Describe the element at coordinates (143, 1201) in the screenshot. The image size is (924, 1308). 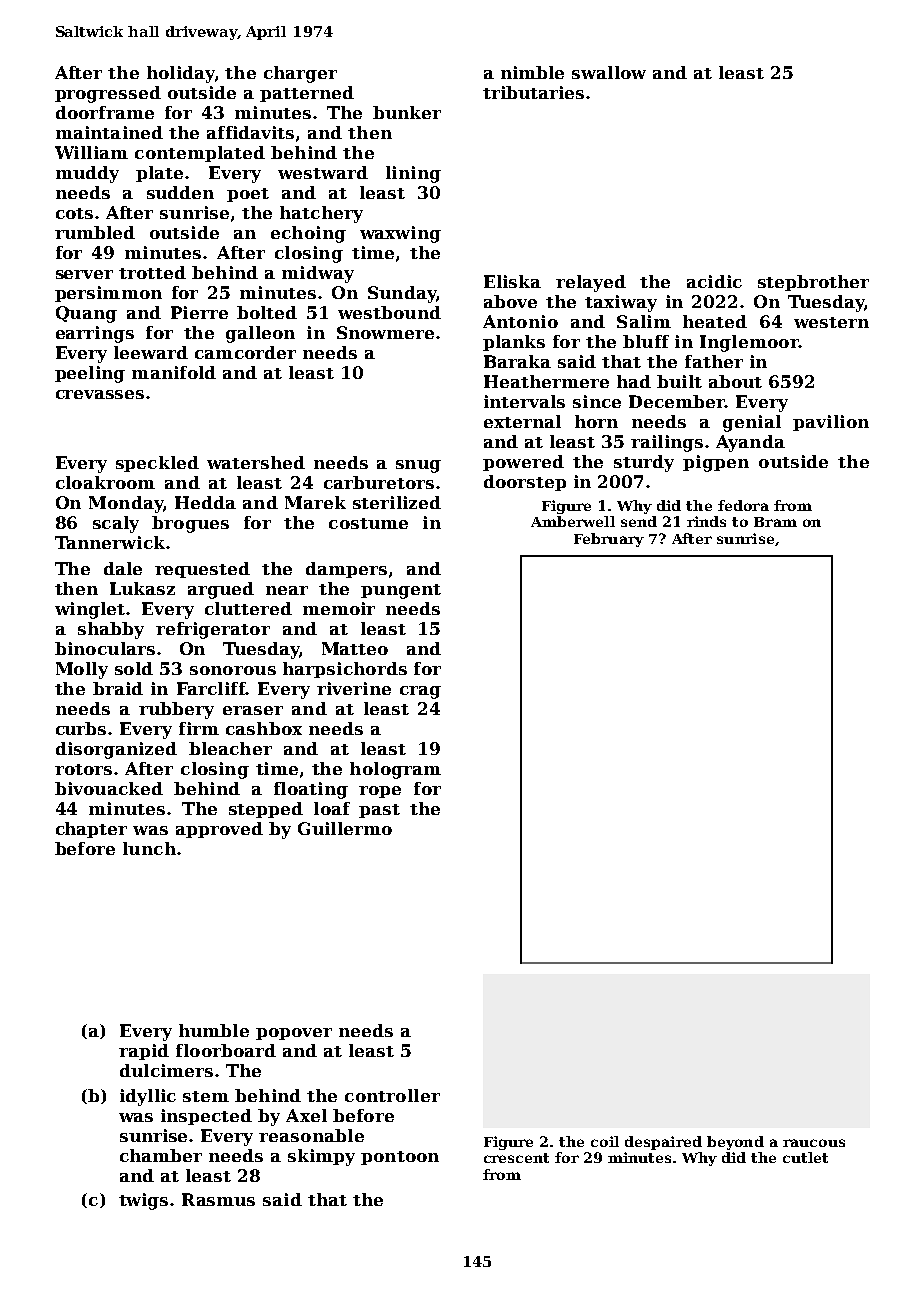
I see `twigs` at that location.
